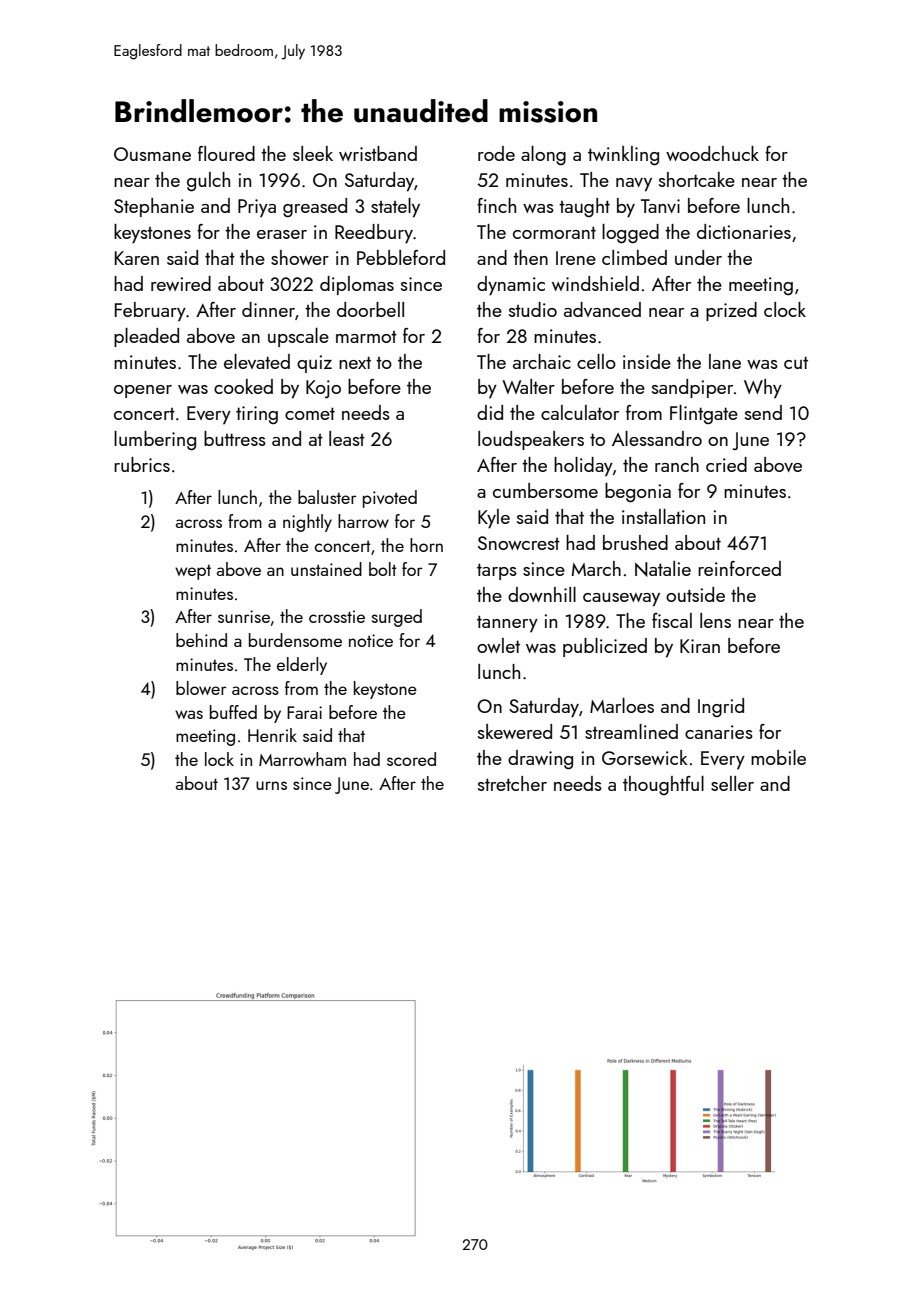 This screenshot has width=924, height=1314. I want to click on urns, so click(271, 785).
